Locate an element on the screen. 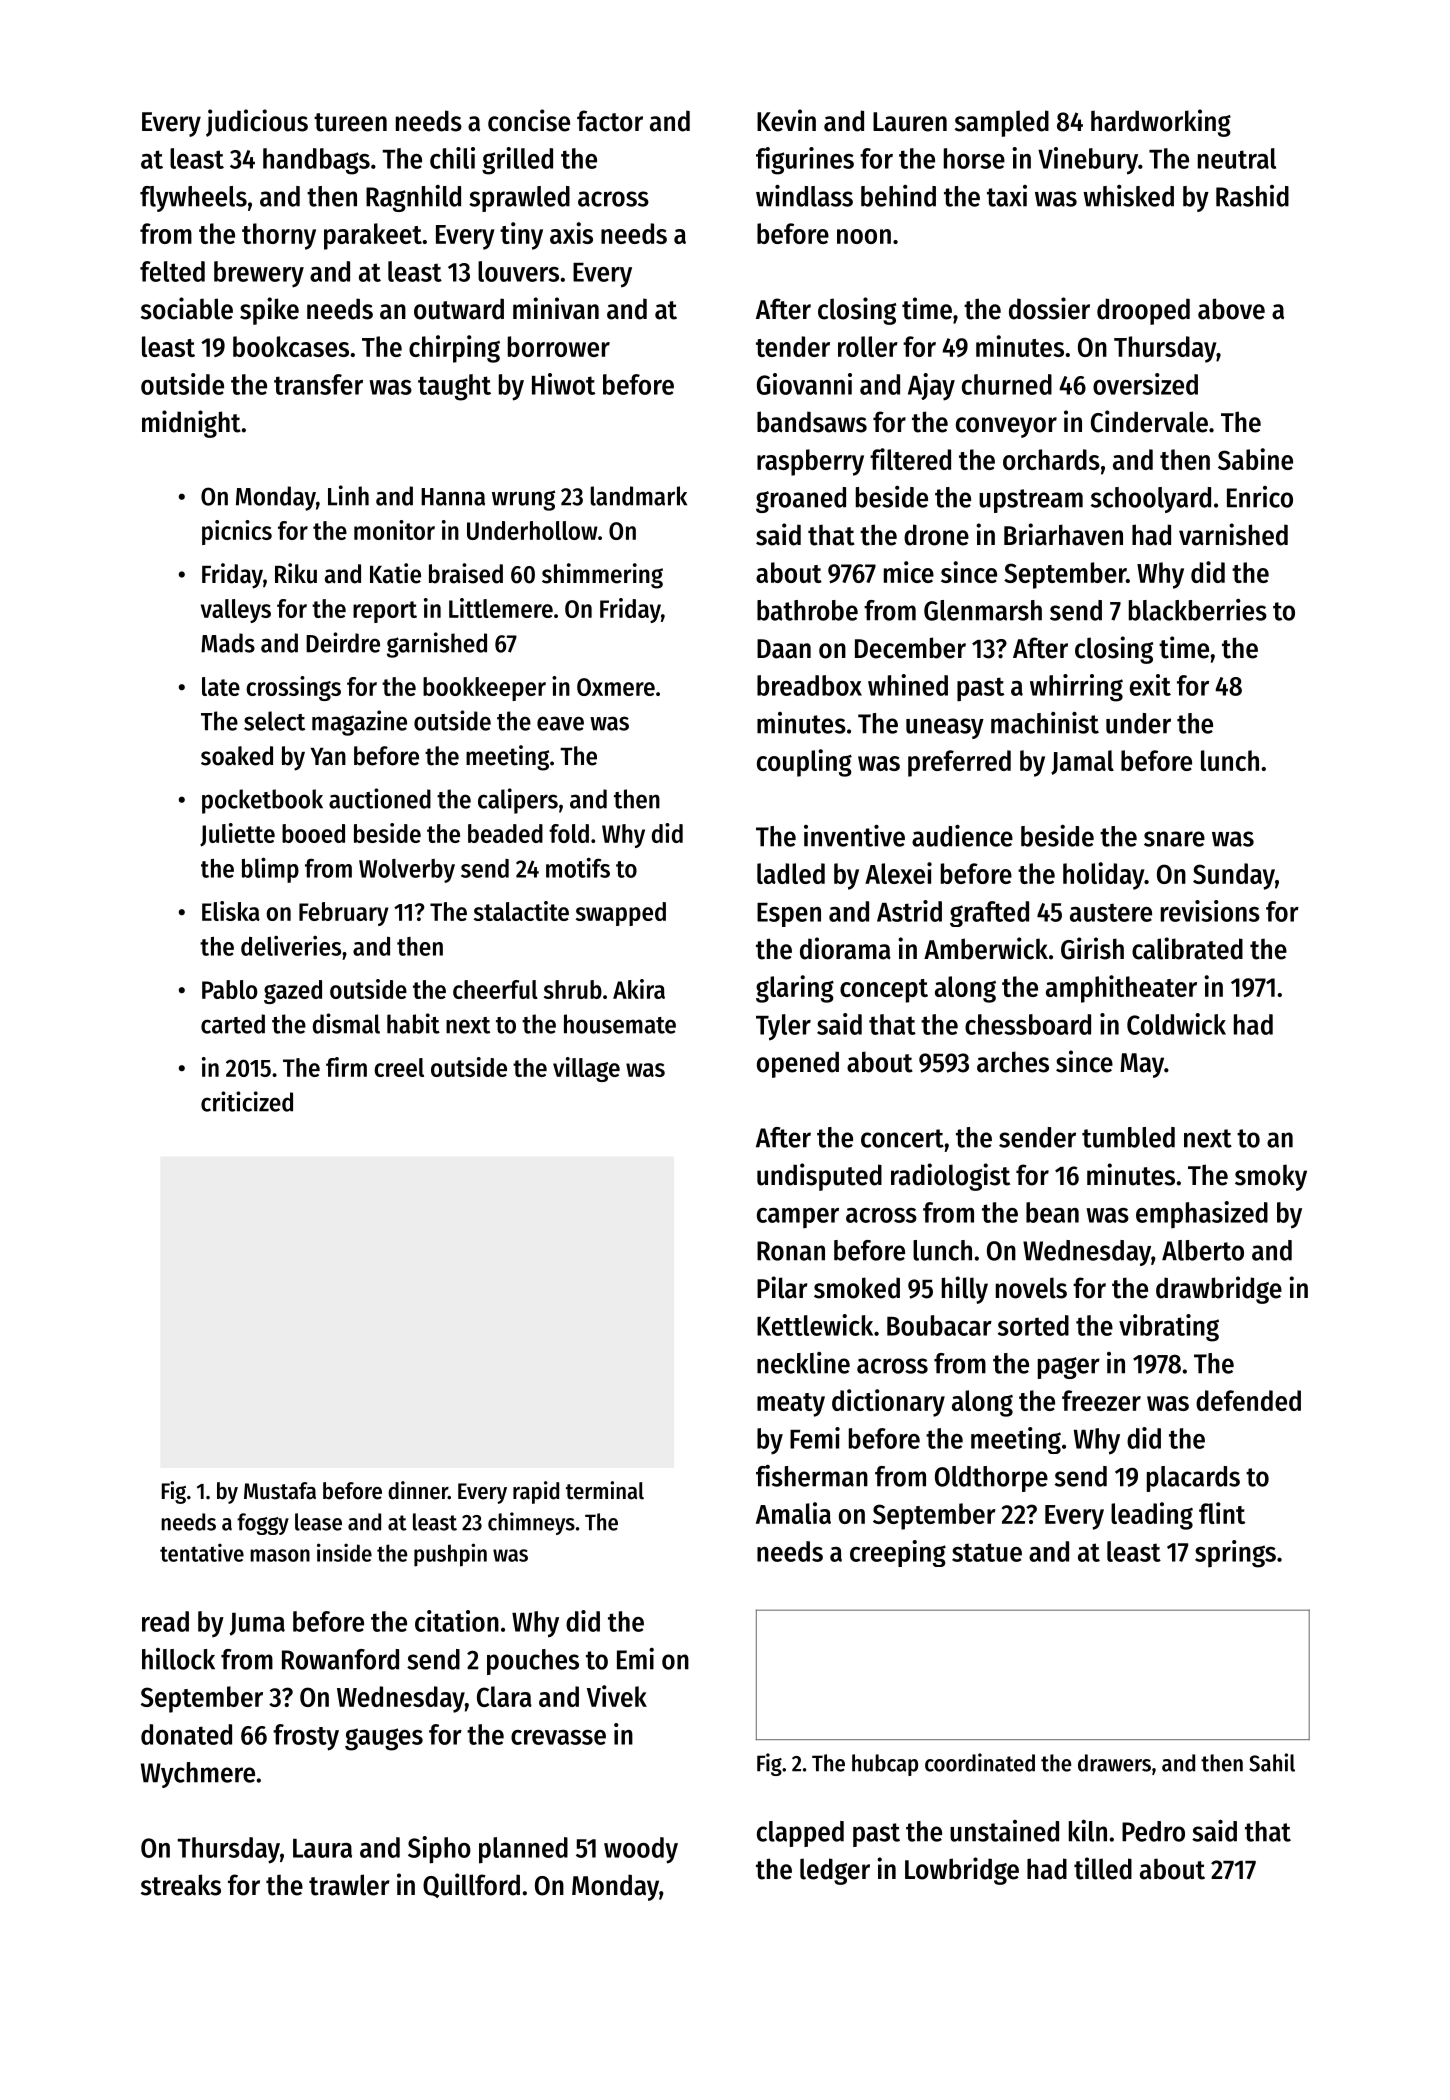 This screenshot has width=1450, height=2100. habit is located at coordinates (413, 1023).
